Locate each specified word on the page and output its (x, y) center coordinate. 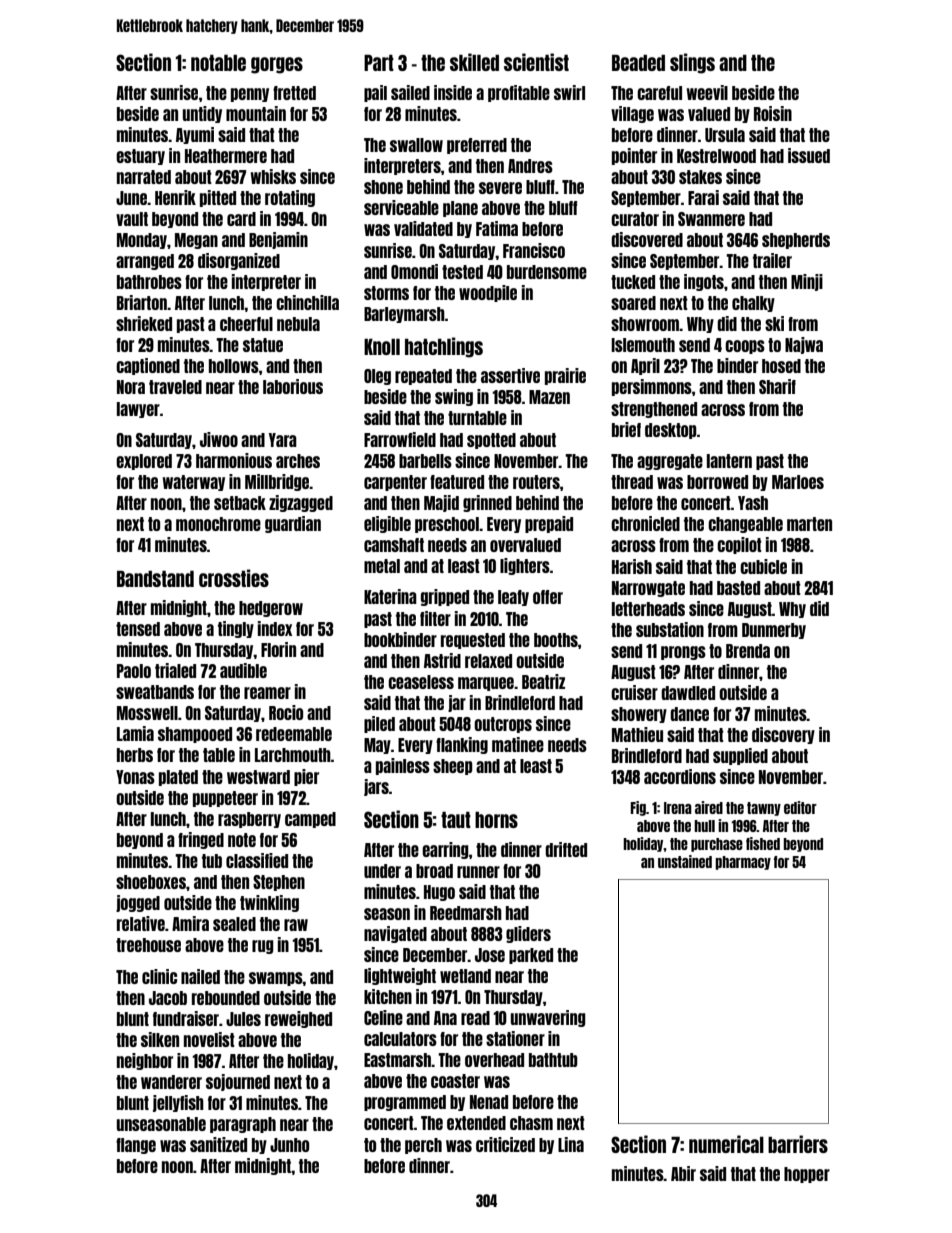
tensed (138, 629)
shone (383, 187)
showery (639, 715)
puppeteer (225, 799)
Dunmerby (774, 631)
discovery (783, 735)
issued (809, 155)
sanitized (218, 1144)
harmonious (234, 460)
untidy (202, 114)
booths (556, 640)
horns (496, 820)
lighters (525, 566)
